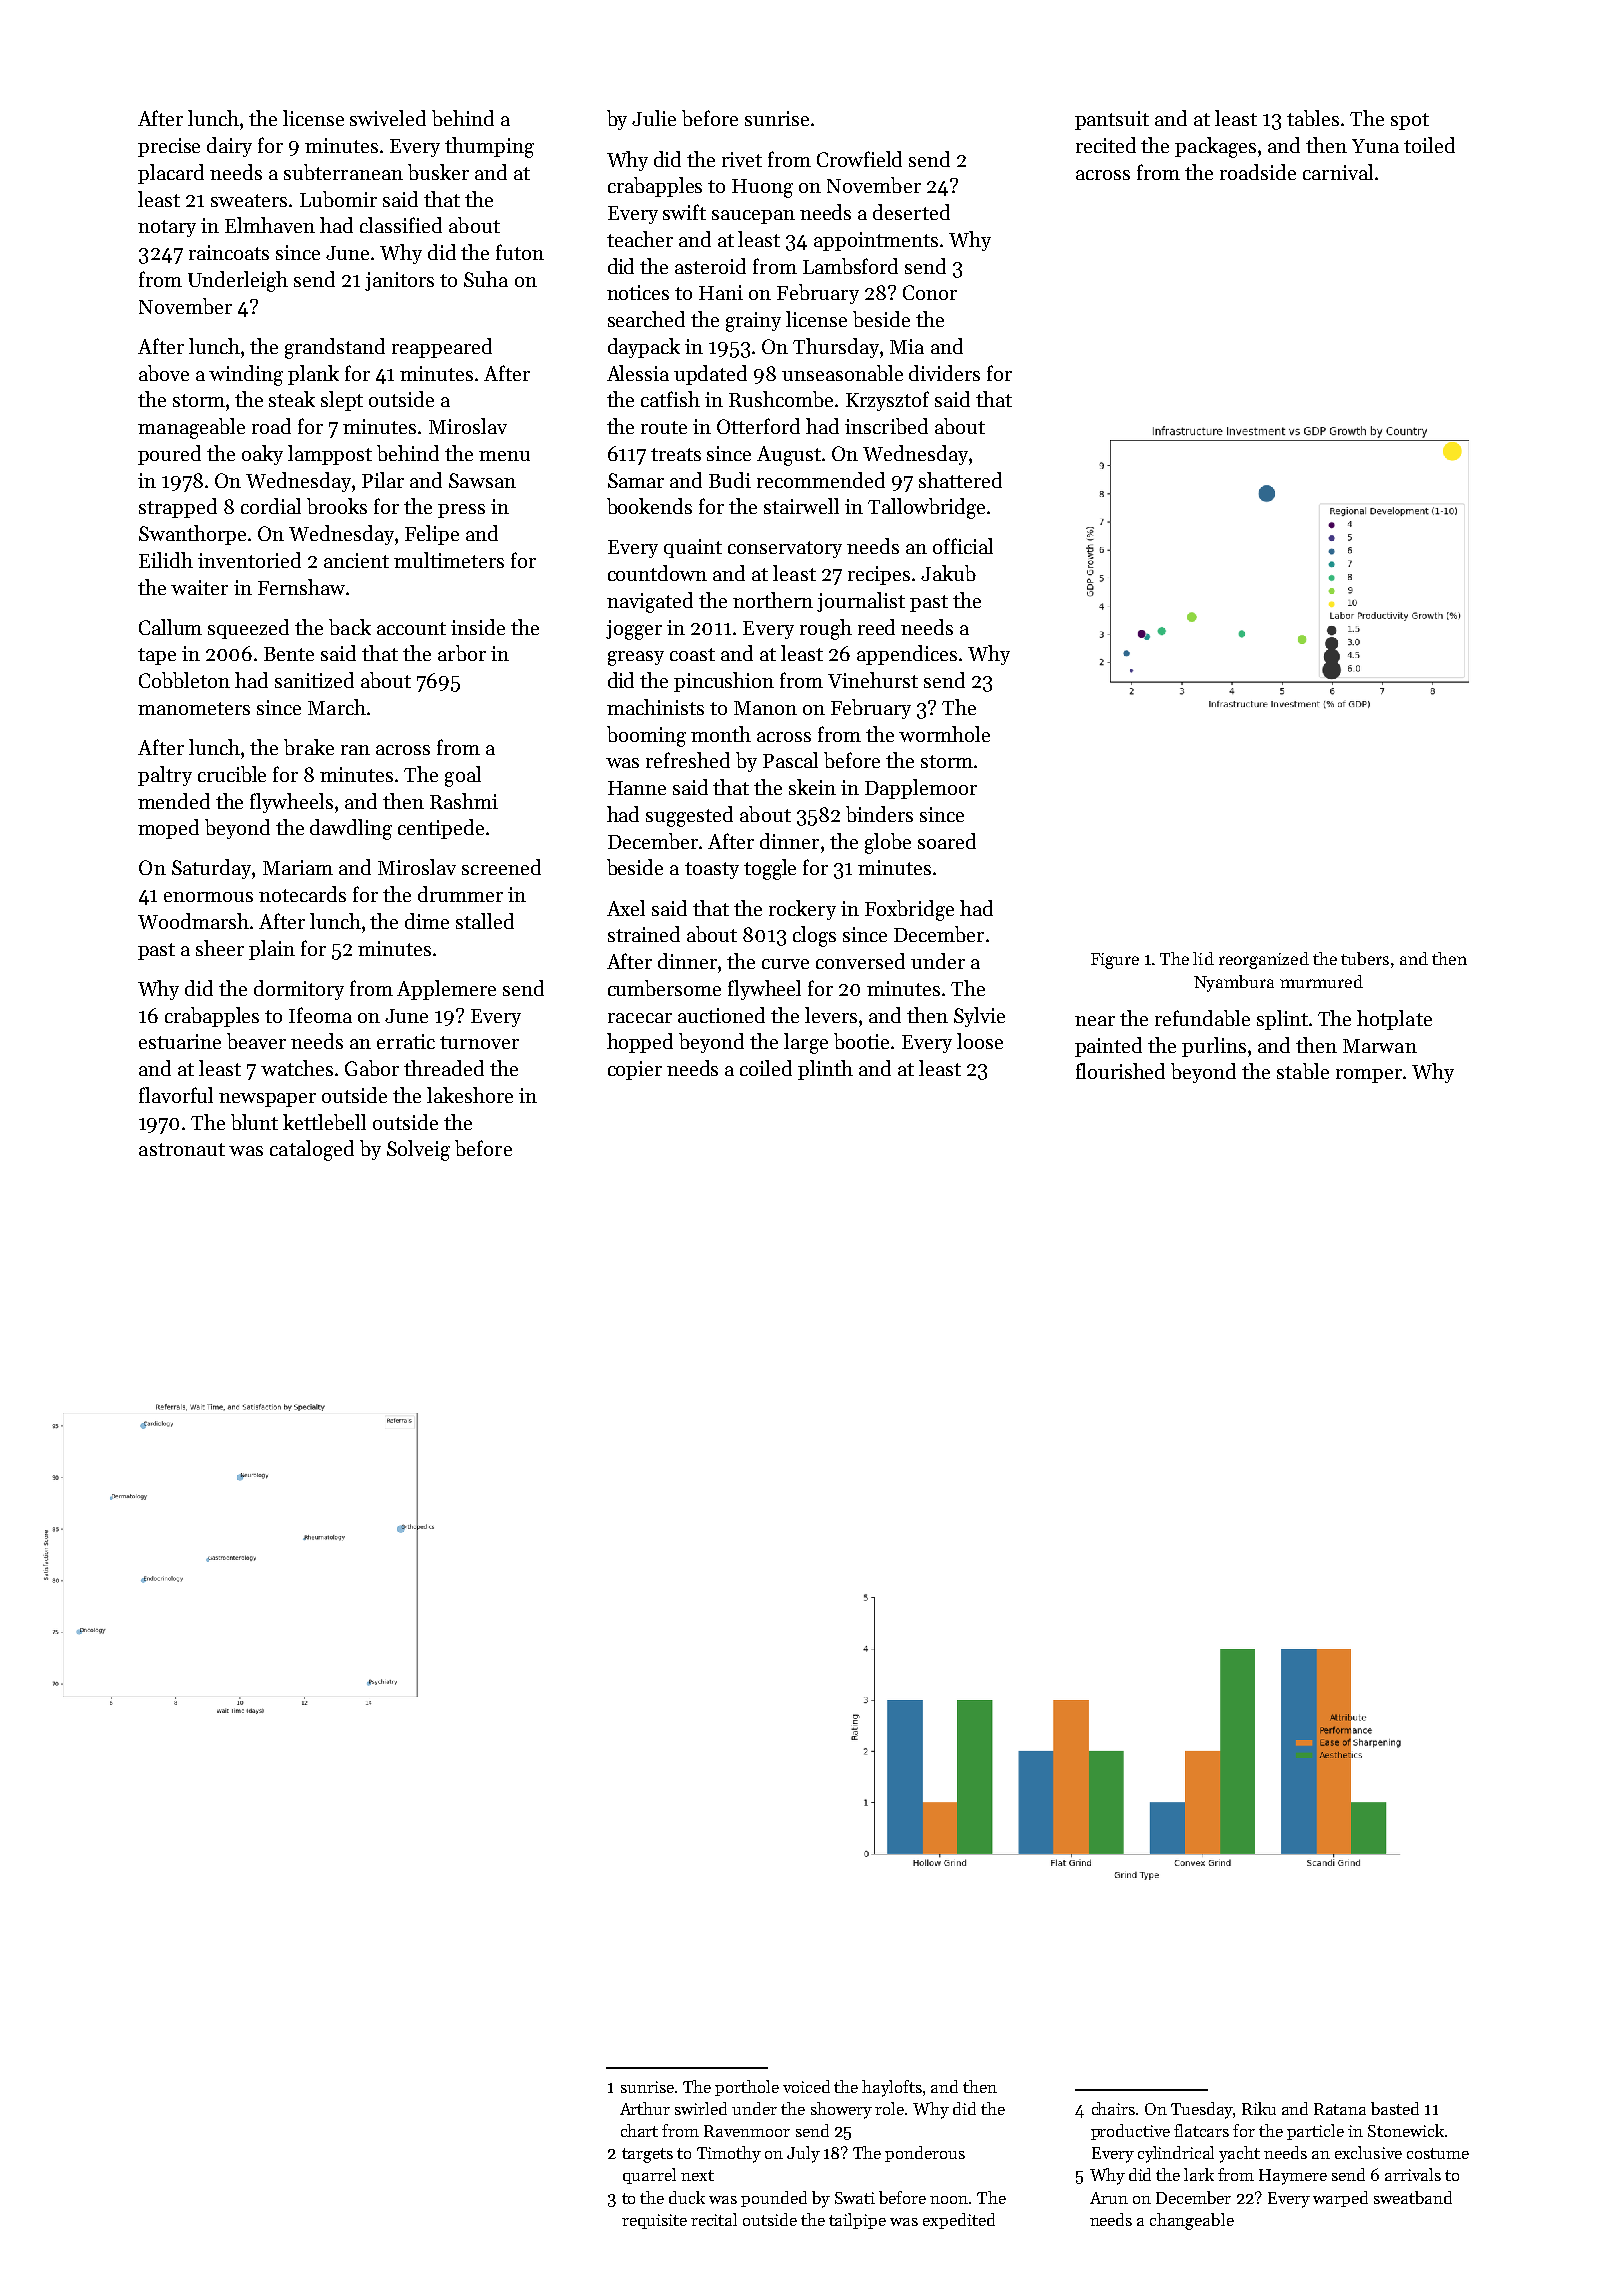 The height and width of the document is (2292, 1620). What do you see at coordinates (388, 118) in the document?
I see `swiveled` at bounding box center [388, 118].
